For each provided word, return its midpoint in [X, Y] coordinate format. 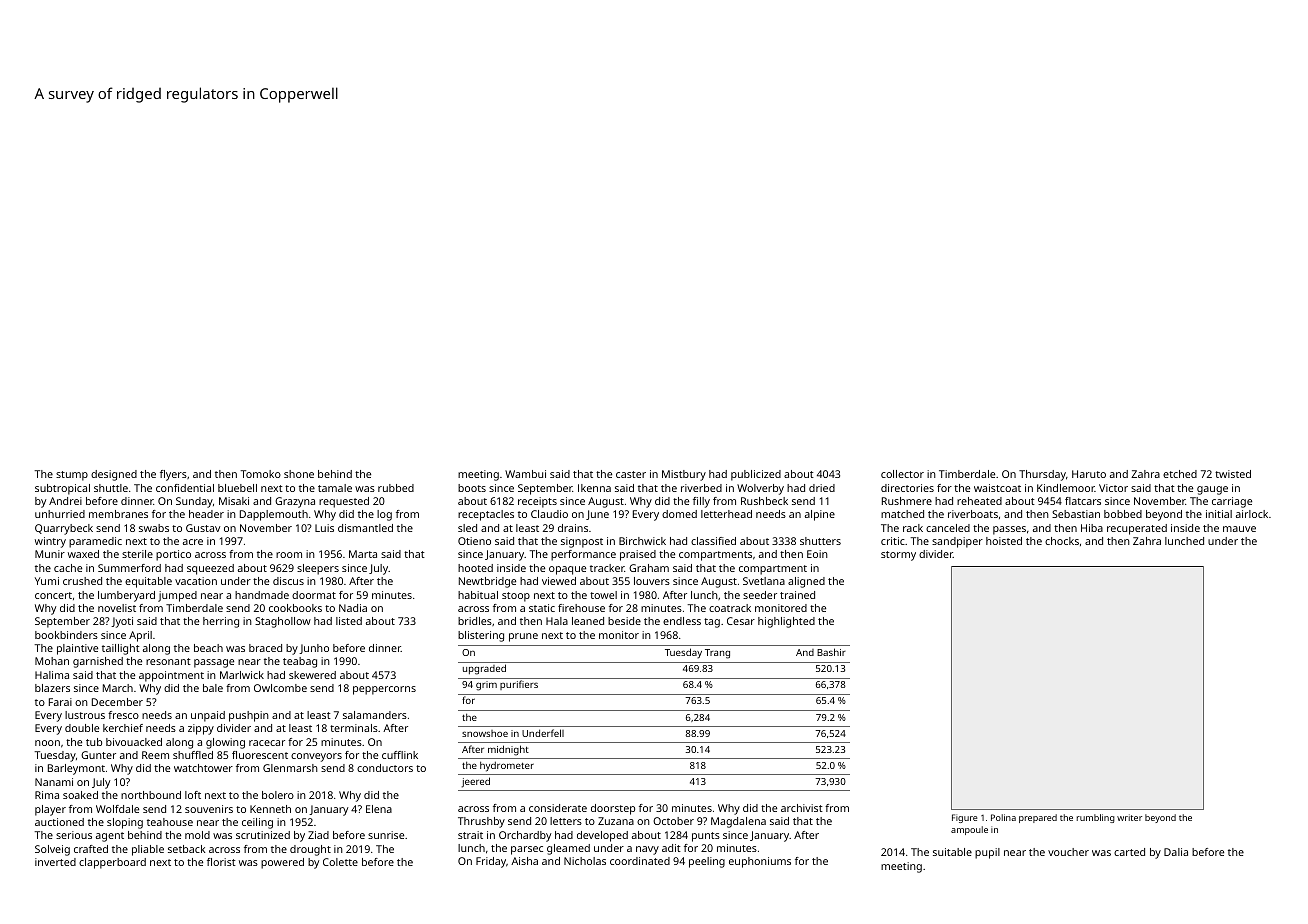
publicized [756, 475]
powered [282, 863]
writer [1129, 817]
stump [72, 476]
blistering [481, 636]
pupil [987, 853]
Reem [155, 755]
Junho [314, 649]
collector [902, 474]
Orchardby [525, 836]
